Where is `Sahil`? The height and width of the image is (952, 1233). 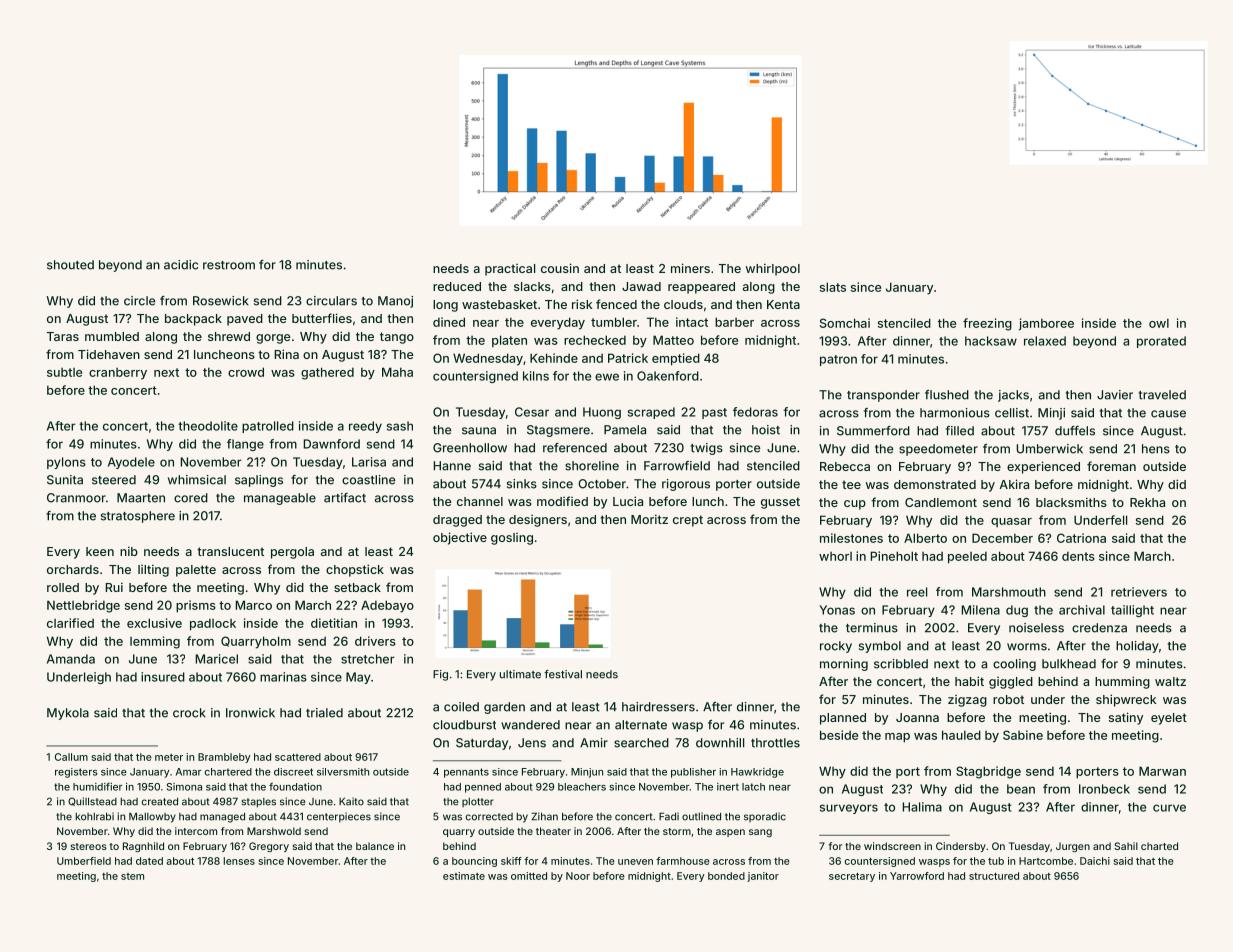
Sahil is located at coordinates (1126, 846).
